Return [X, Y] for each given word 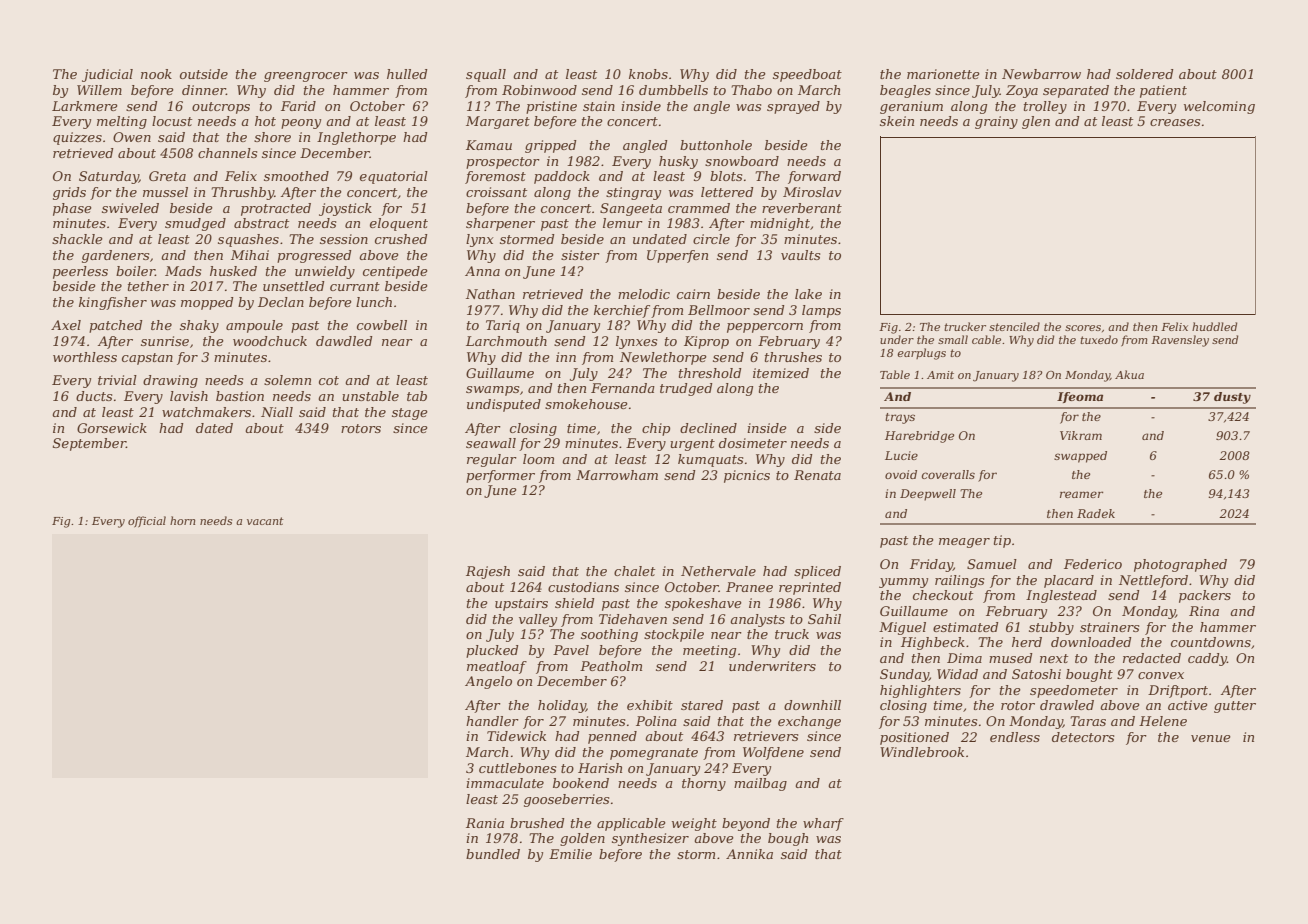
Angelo [488, 682]
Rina [1204, 611]
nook [156, 74]
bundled [493, 854]
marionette [943, 74]
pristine [551, 107]
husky [678, 162]
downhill [812, 705]
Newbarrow [1041, 74]
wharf [823, 824]
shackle [77, 239]
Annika [749, 854]
